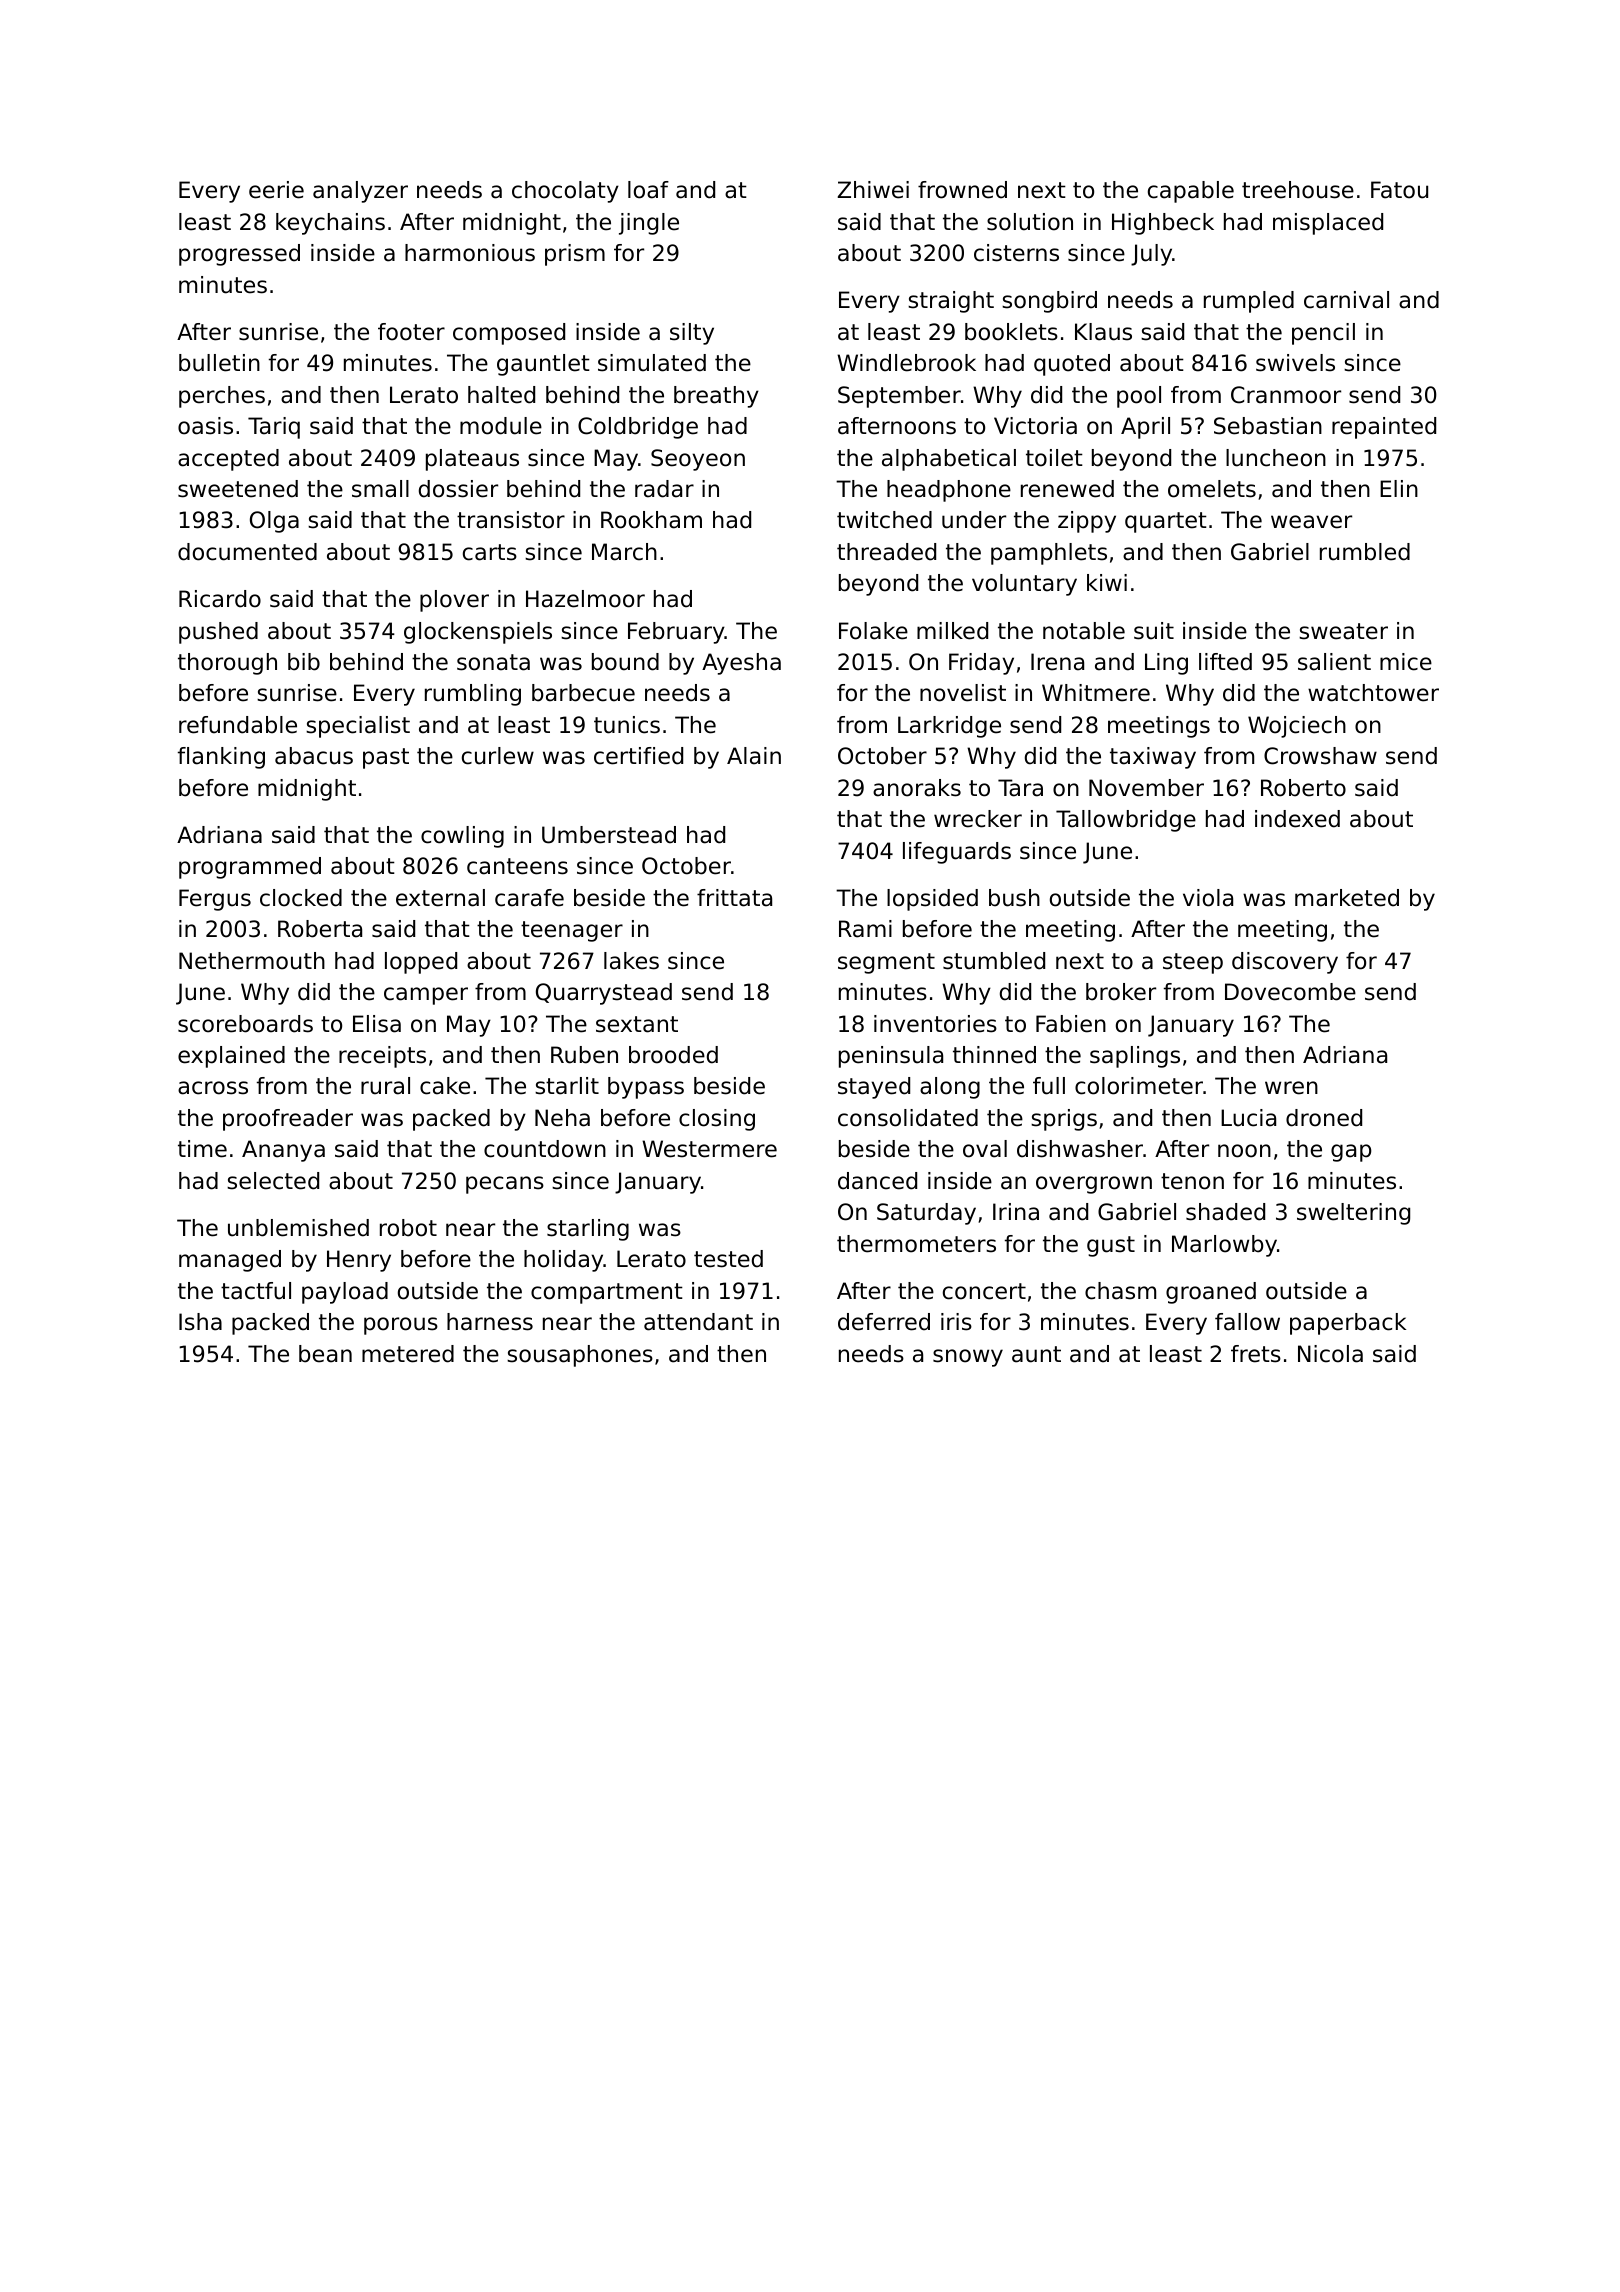 Image resolution: width=1620 pixels, height=2292 pixels. I want to click on sweater, so click(1343, 631).
